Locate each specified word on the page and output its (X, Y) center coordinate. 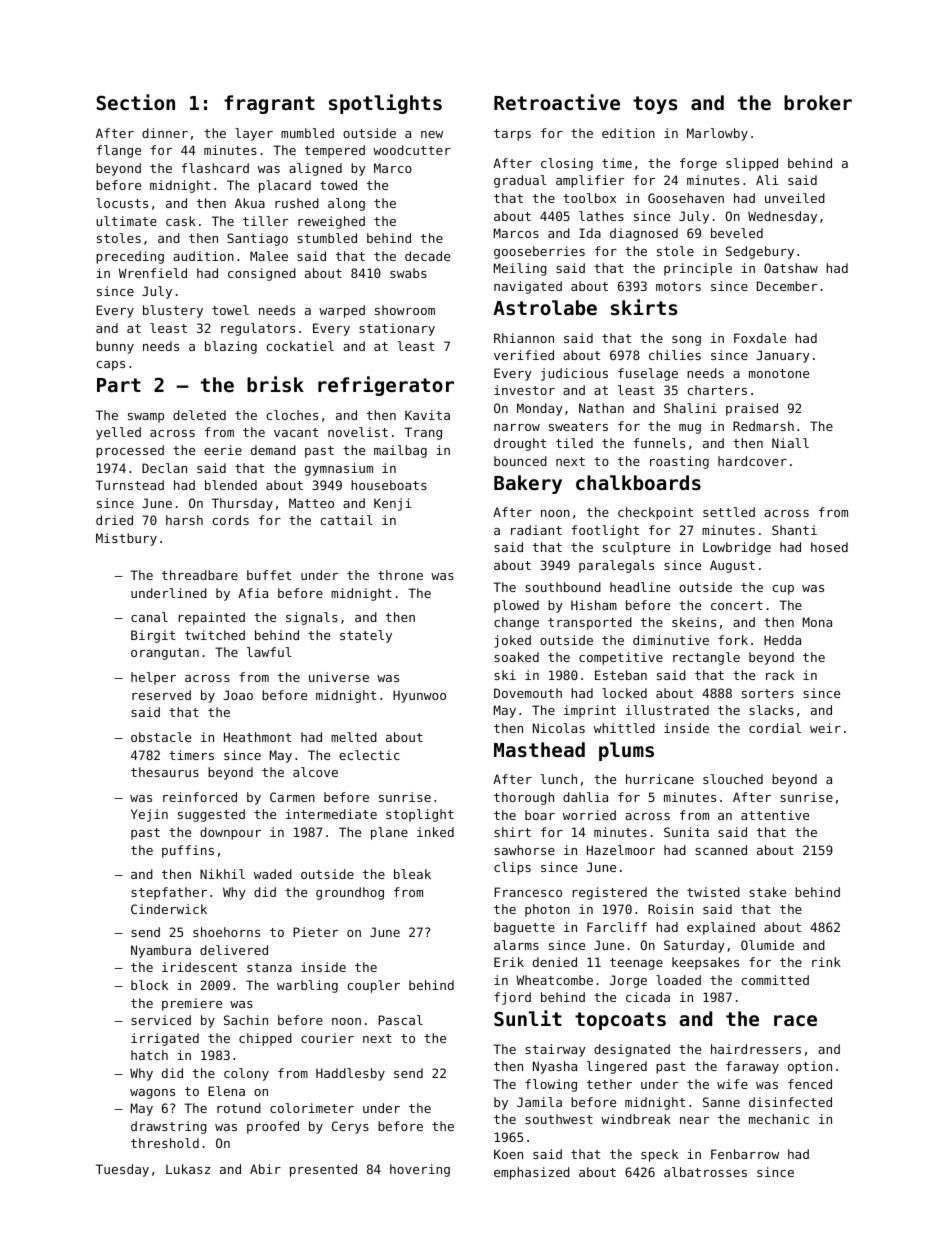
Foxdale (760, 338)
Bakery (528, 484)
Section (135, 102)
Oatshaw (791, 268)
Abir (265, 1169)
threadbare (200, 575)
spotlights (385, 104)
